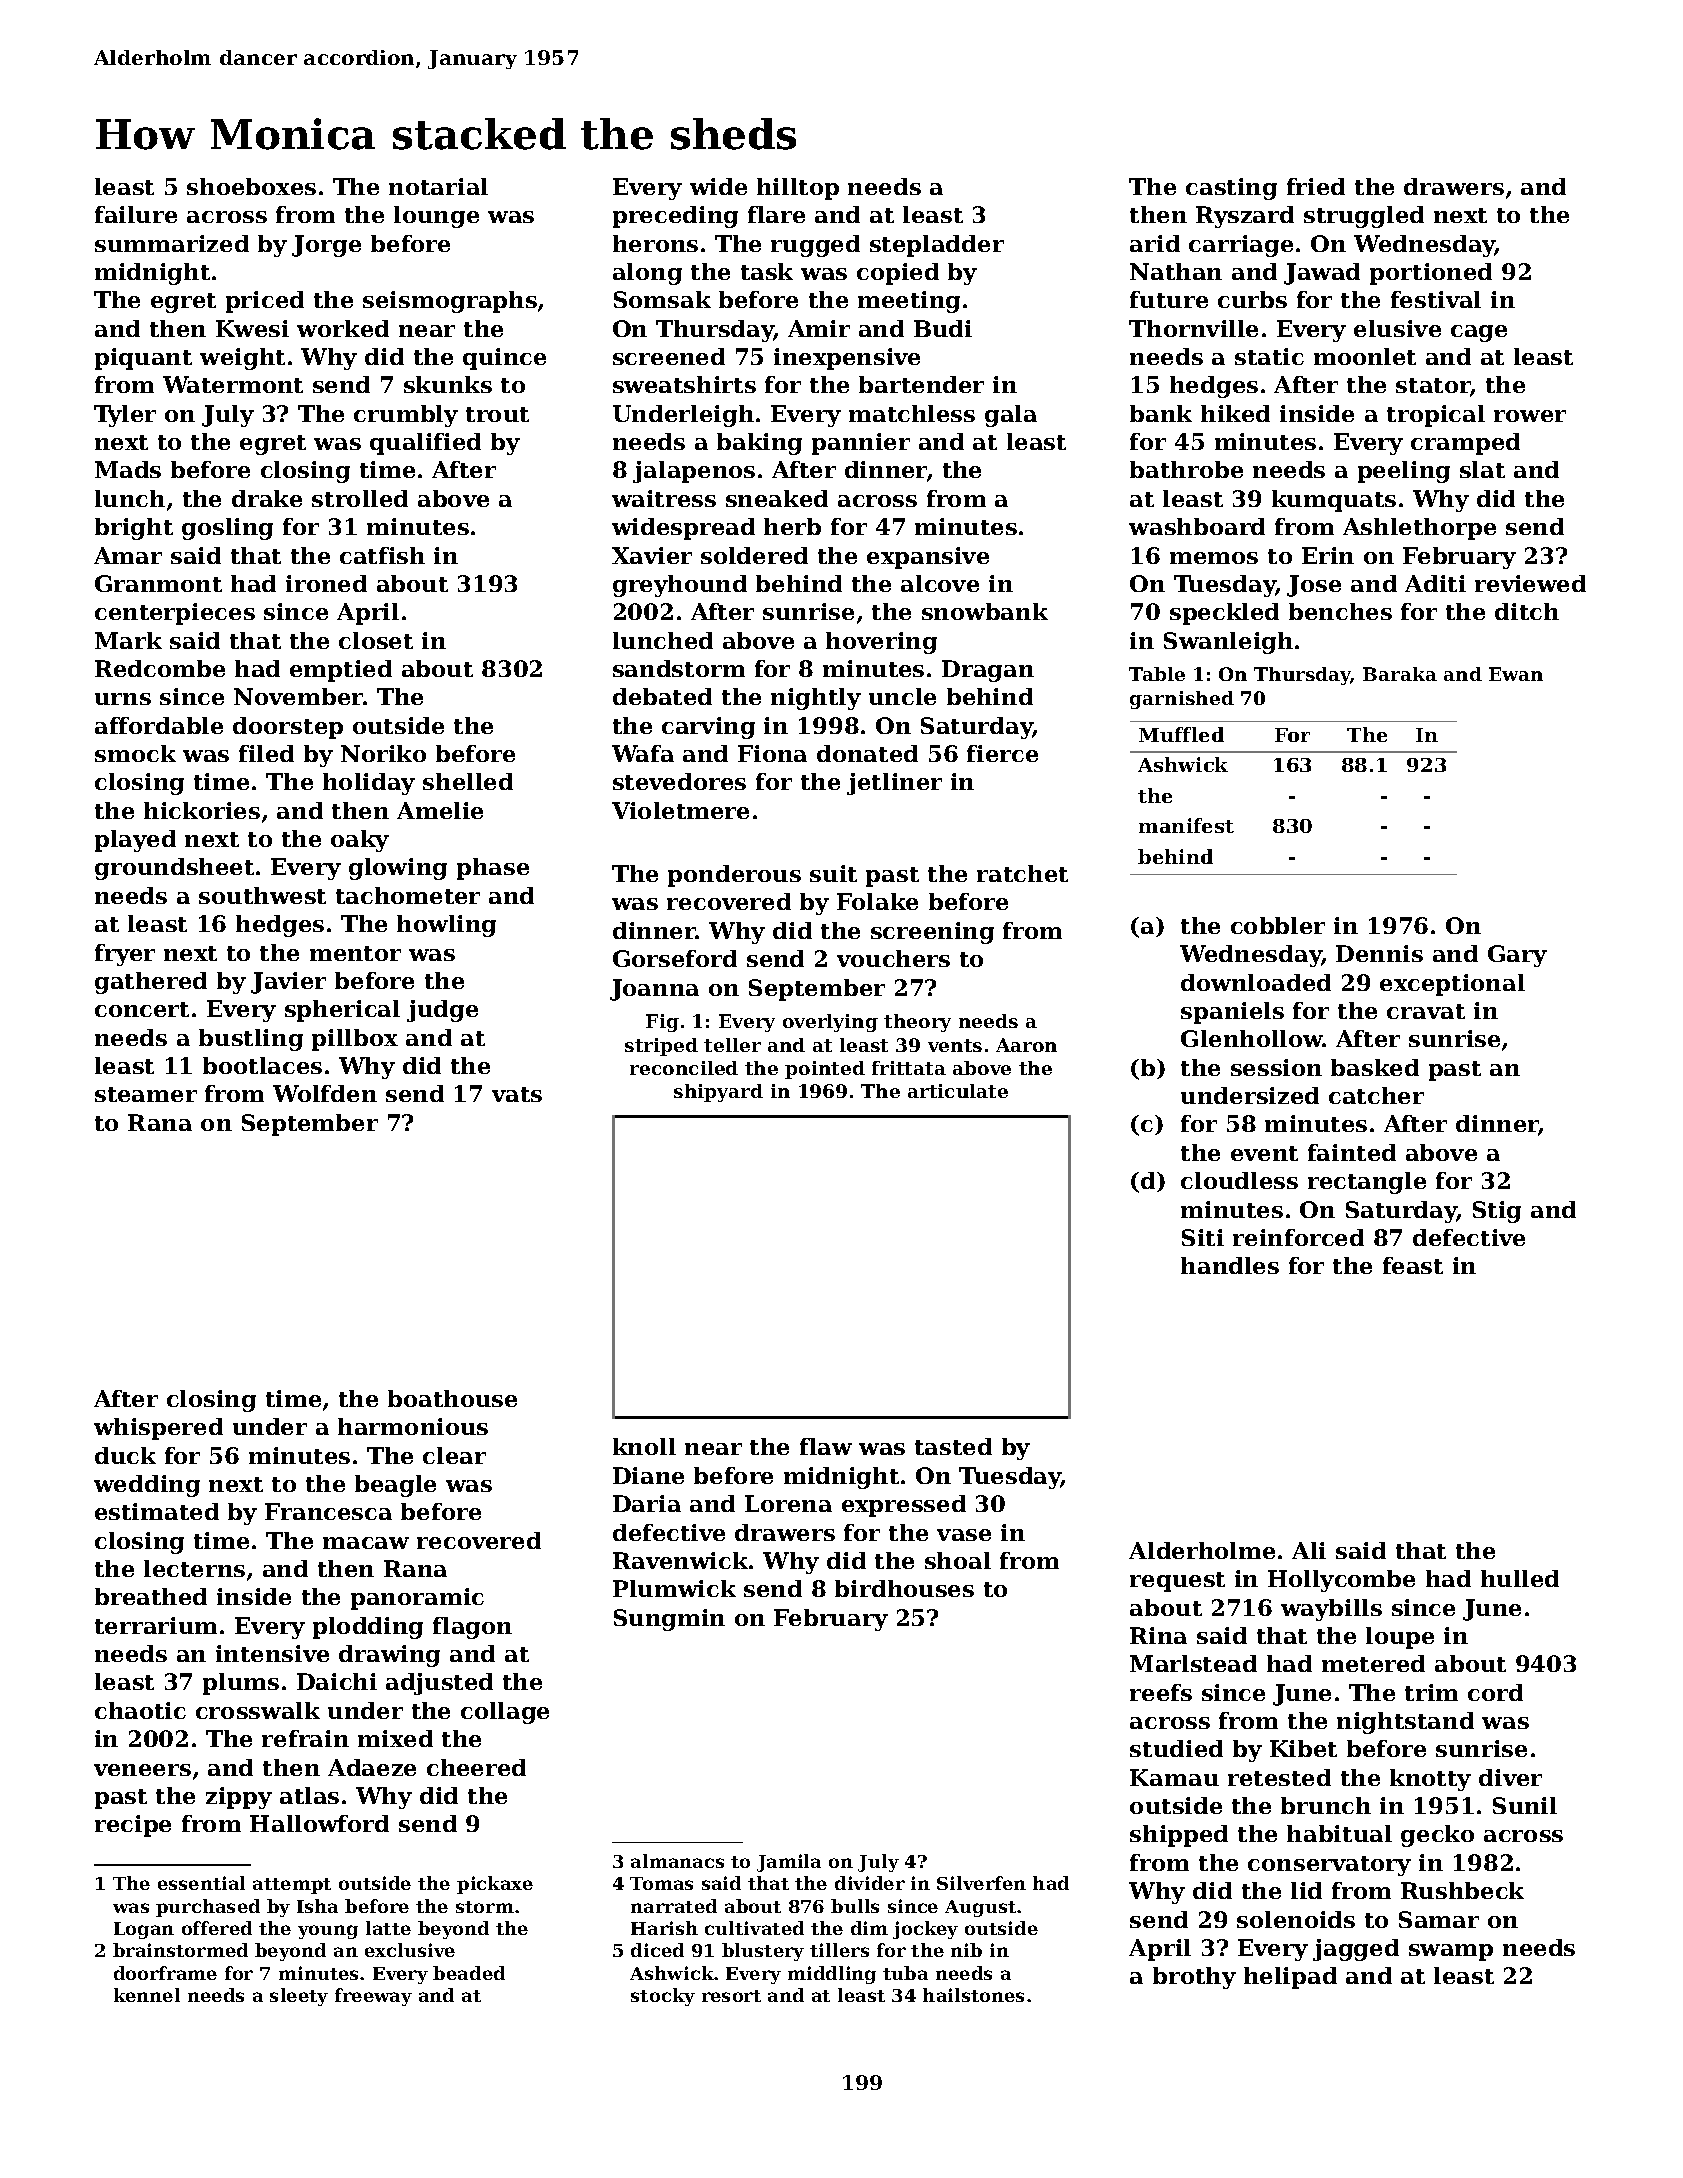 The image size is (1683, 2178). Describe the element at coordinates (772, 753) in the screenshot. I see `Fiona` at that location.
